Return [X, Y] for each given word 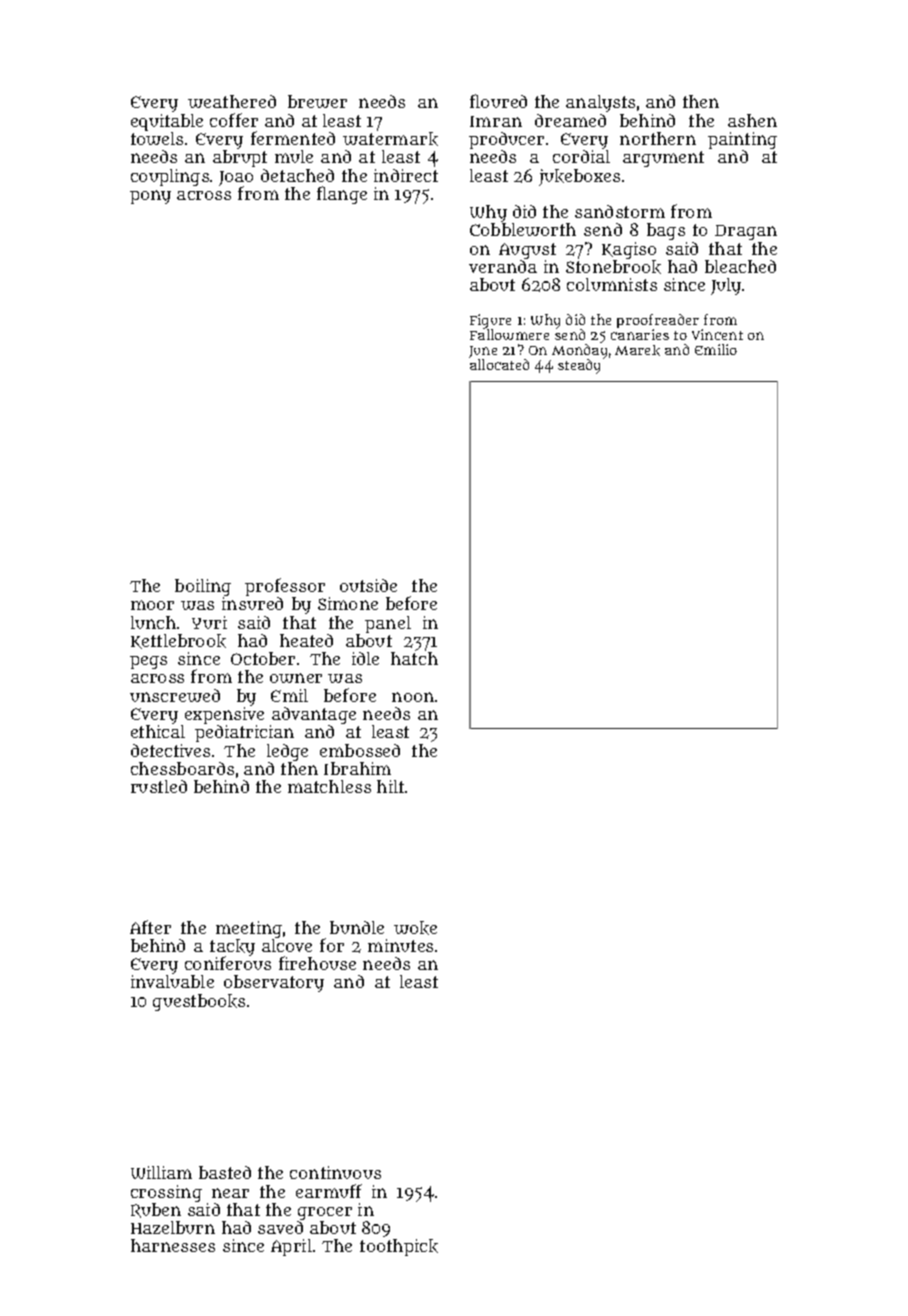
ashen [752, 120]
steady [579, 366]
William [161, 1172]
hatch [414, 658]
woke [415, 928]
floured [498, 101]
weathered [232, 101]
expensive [224, 715]
